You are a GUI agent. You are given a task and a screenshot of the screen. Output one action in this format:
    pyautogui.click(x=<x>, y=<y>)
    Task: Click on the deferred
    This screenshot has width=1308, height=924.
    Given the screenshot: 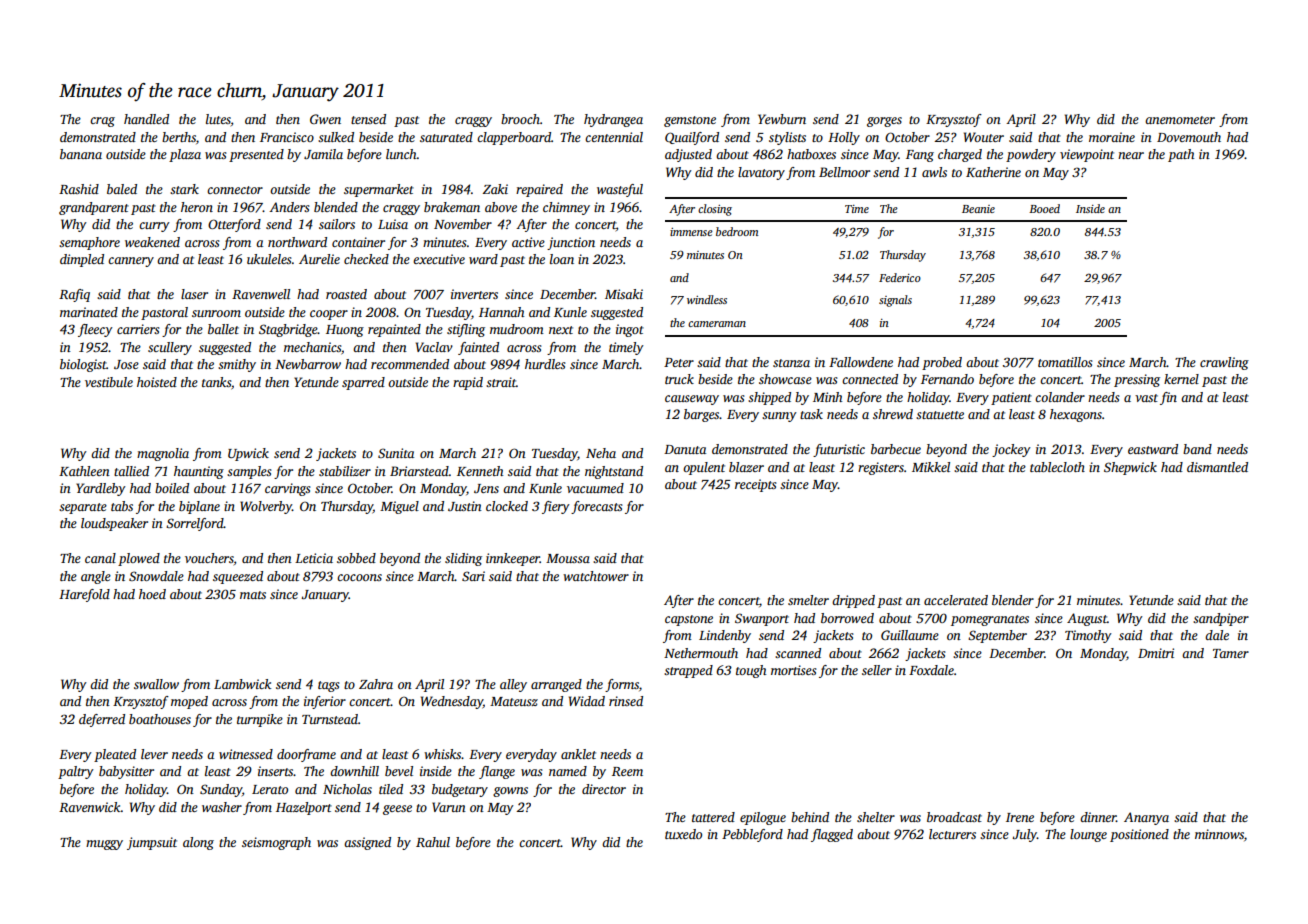 What is the action you would take?
    pyautogui.click(x=102, y=720)
